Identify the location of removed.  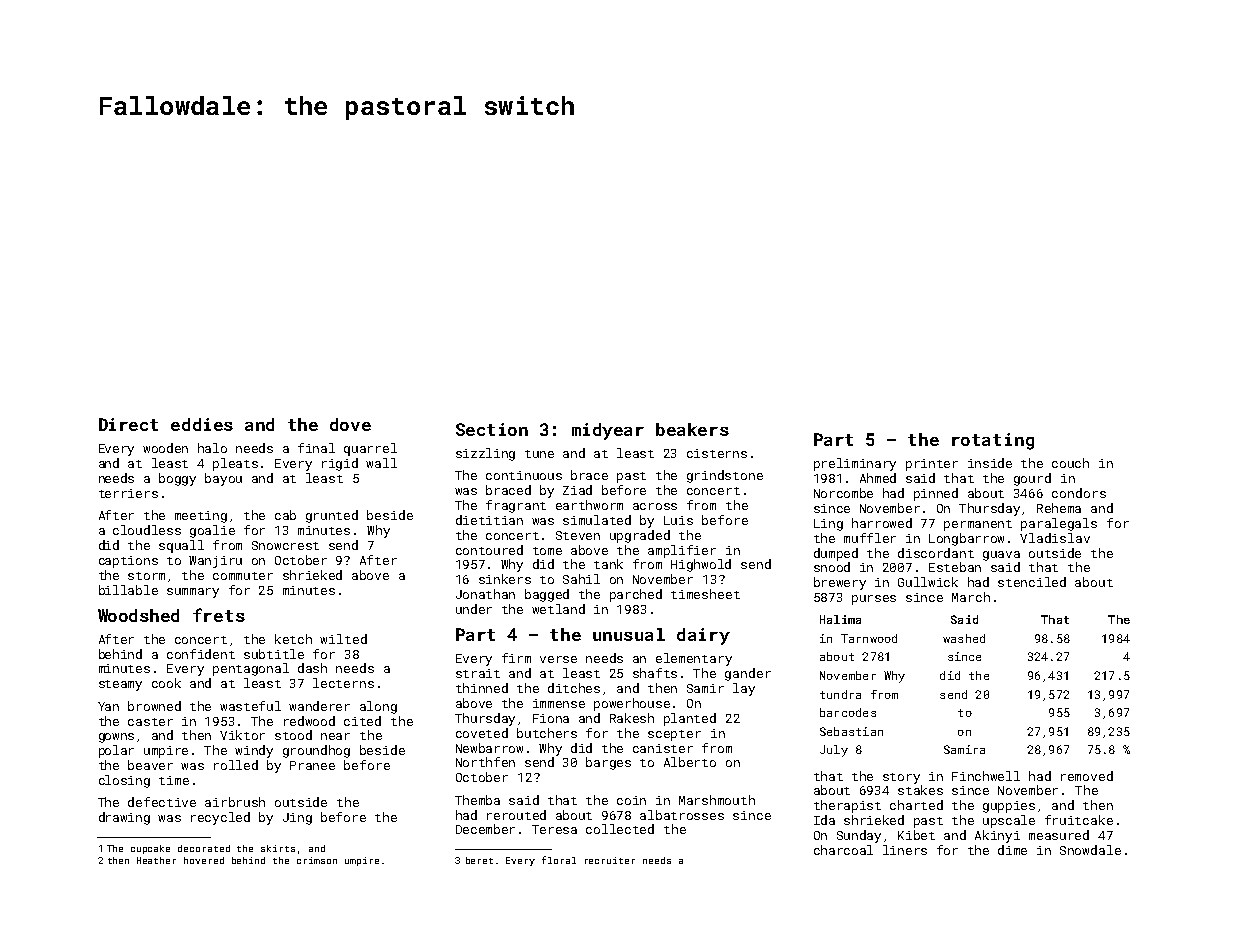
(1087, 776).
